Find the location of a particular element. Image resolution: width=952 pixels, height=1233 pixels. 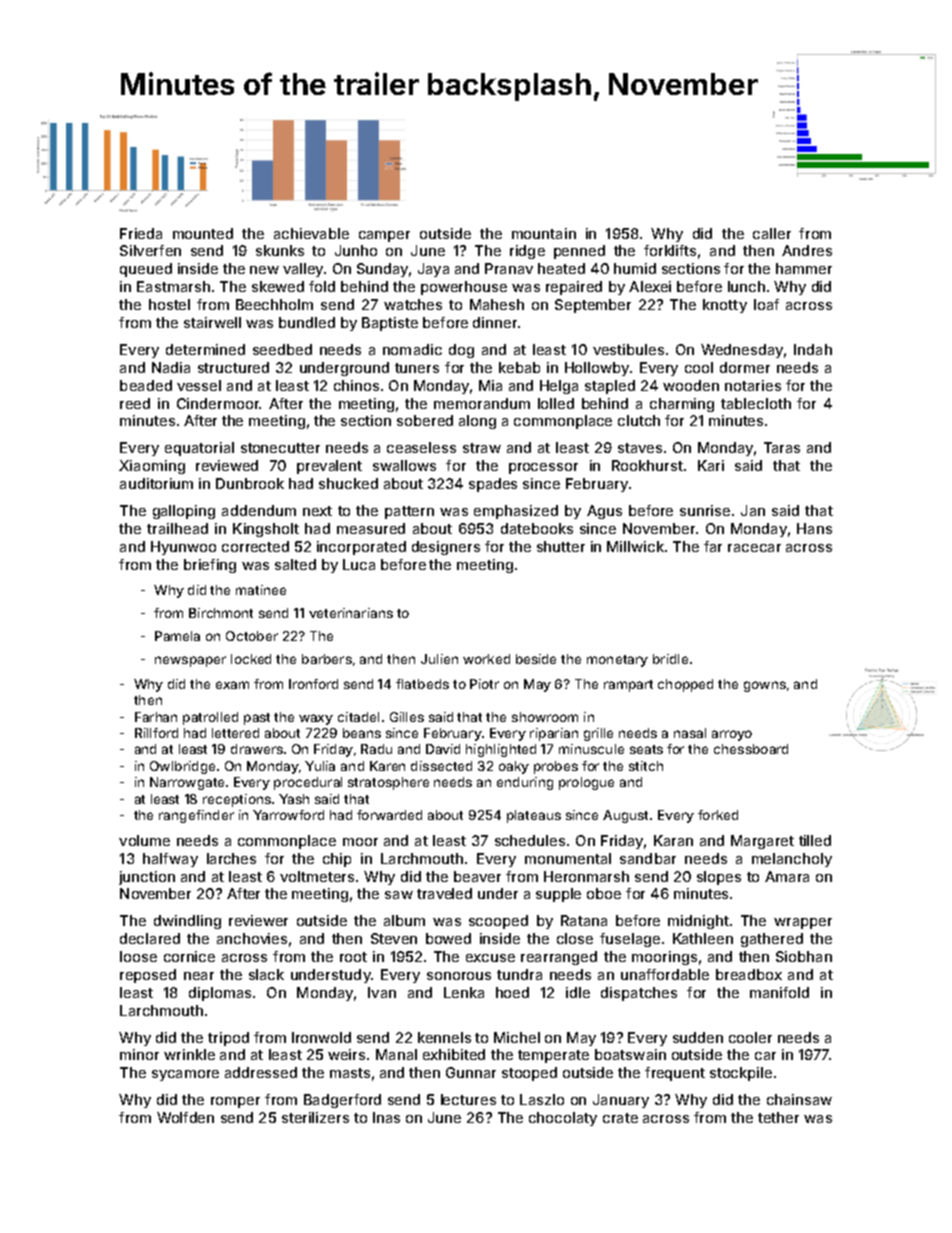

swallows is located at coordinates (404, 465).
